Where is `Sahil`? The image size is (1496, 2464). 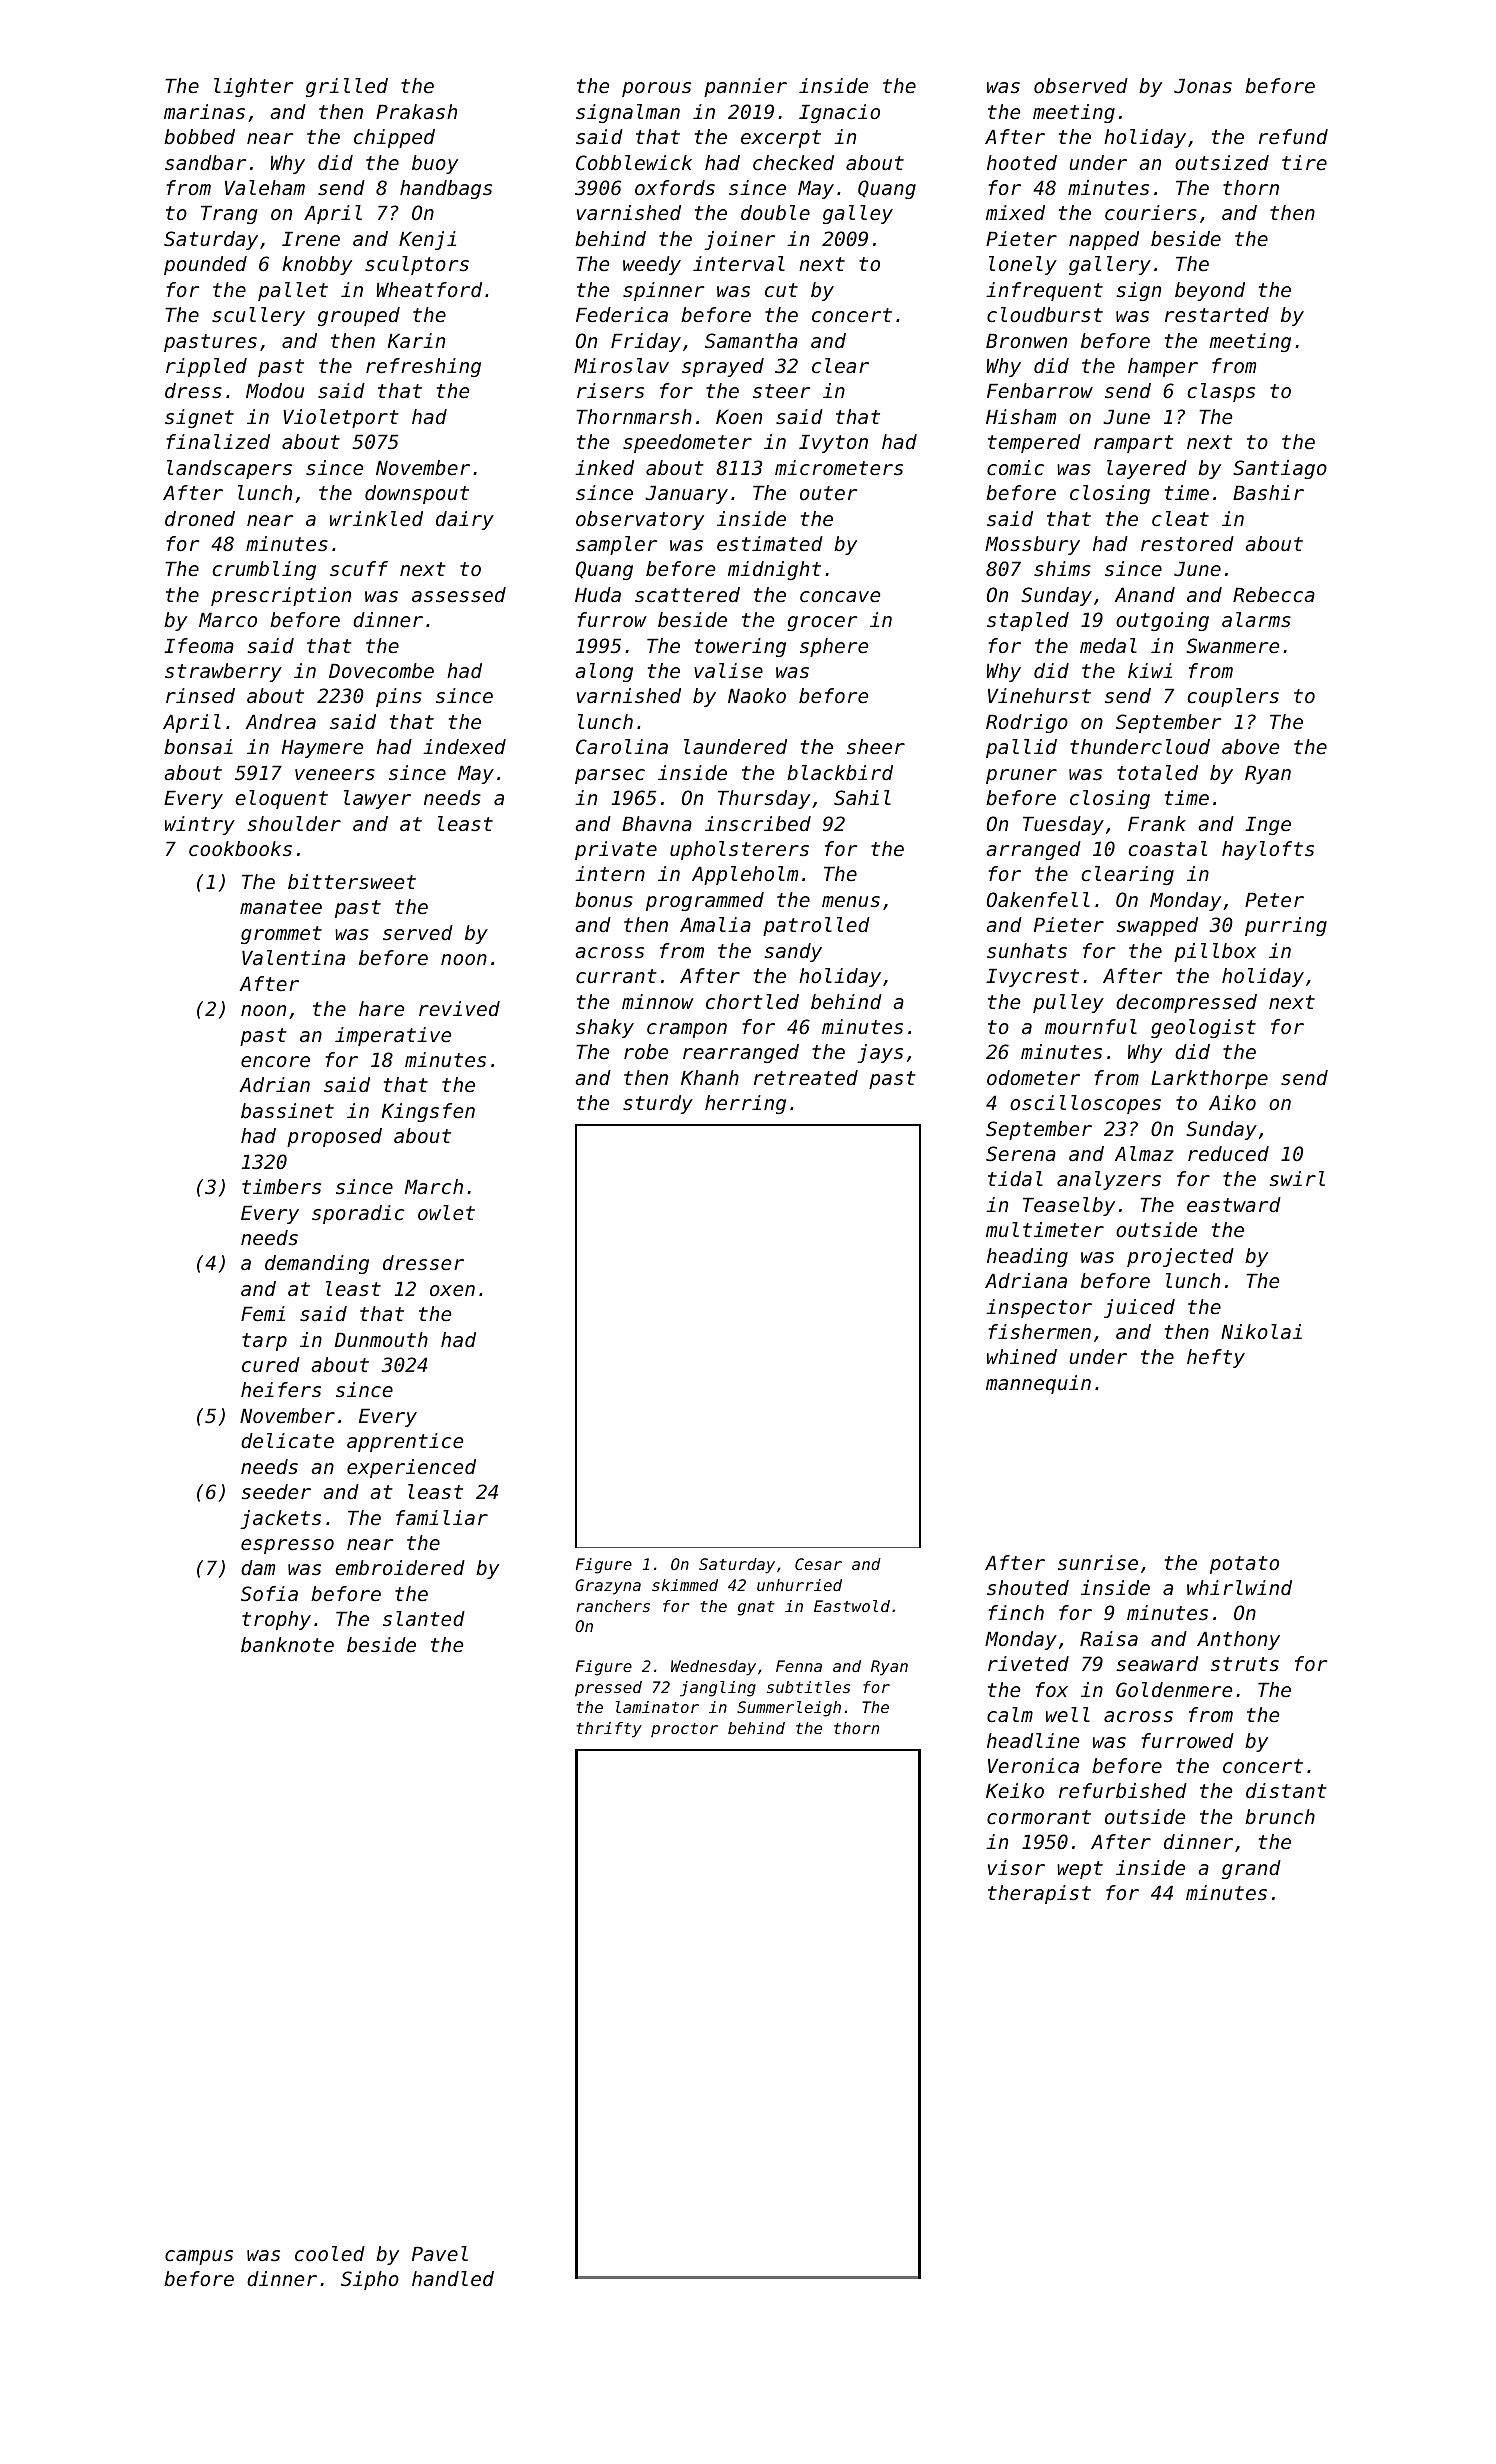 Sahil is located at coordinates (862, 798).
